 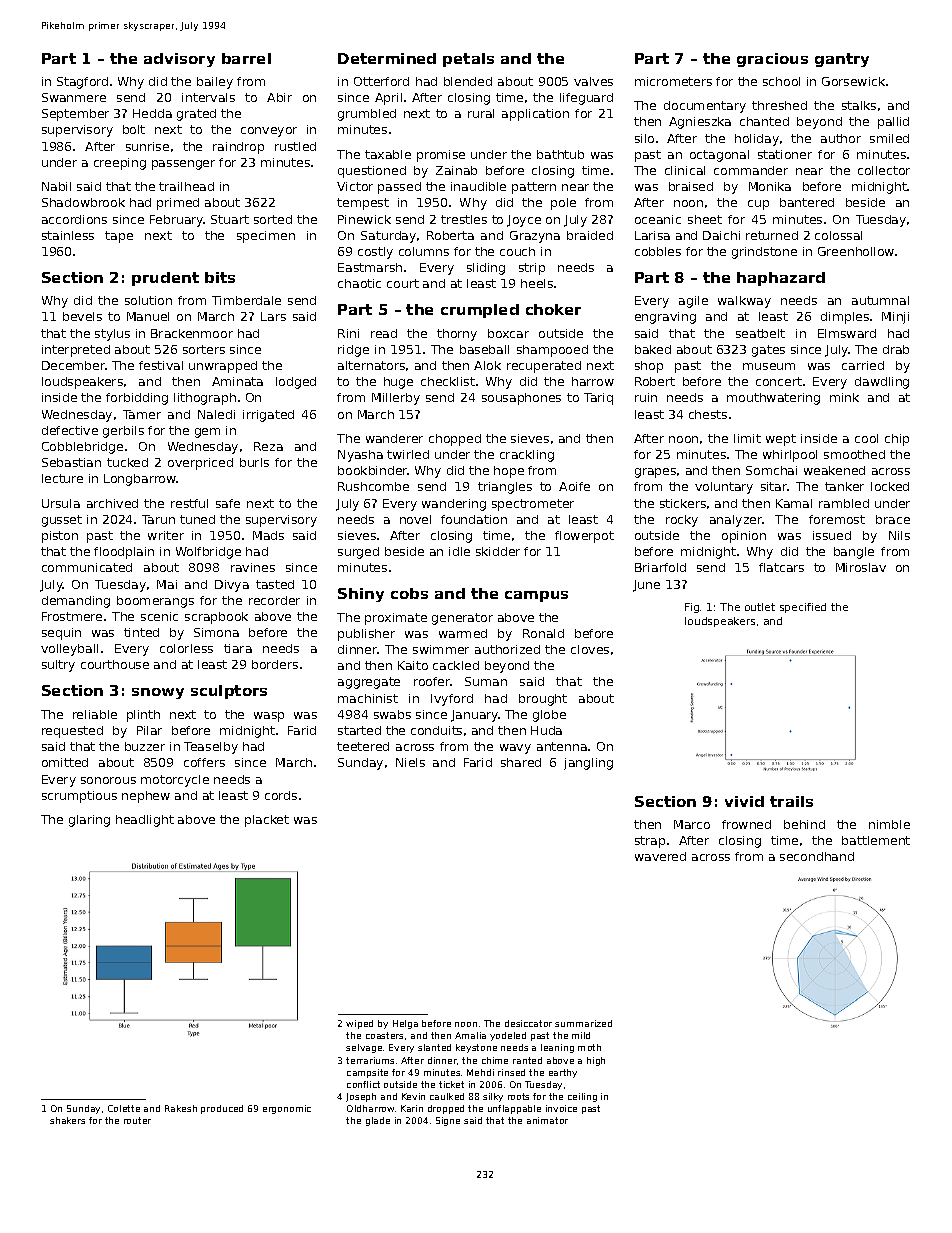 What do you see at coordinates (267, 821) in the screenshot?
I see `placket` at bounding box center [267, 821].
